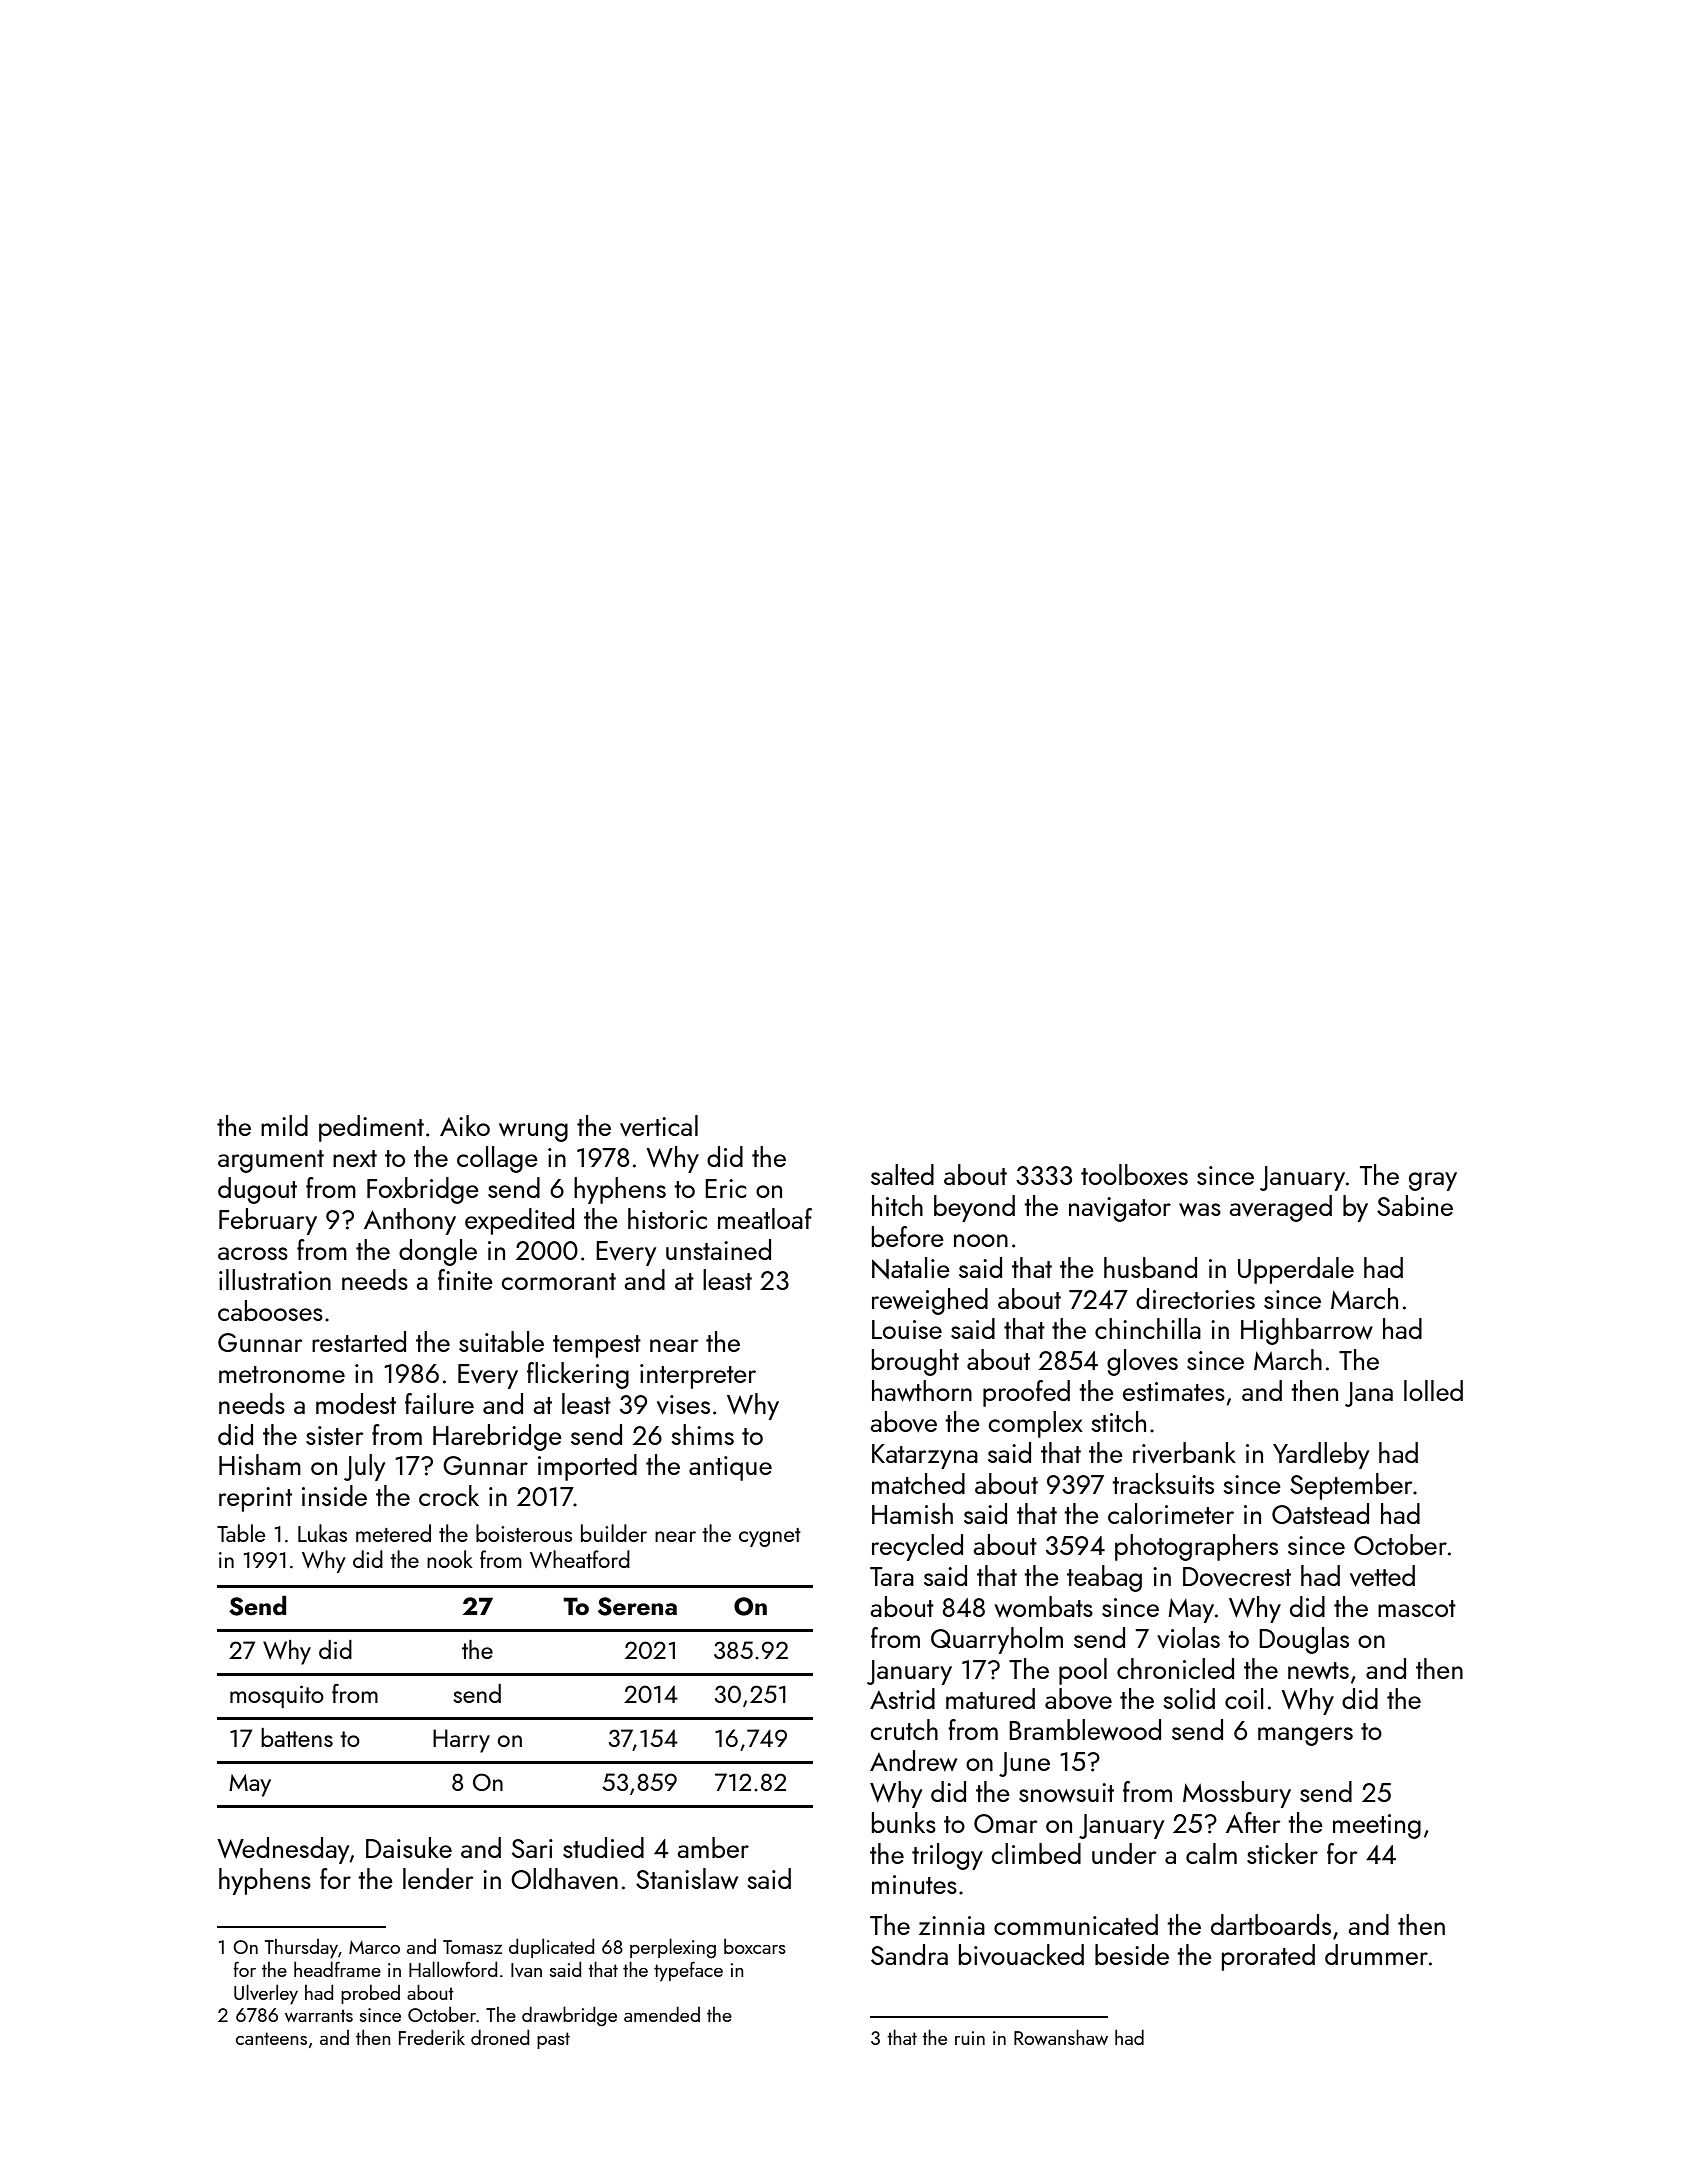 Image resolution: width=1683 pixels, height=2178 pixels. I want to click on minutes, so click(914, 1884).
